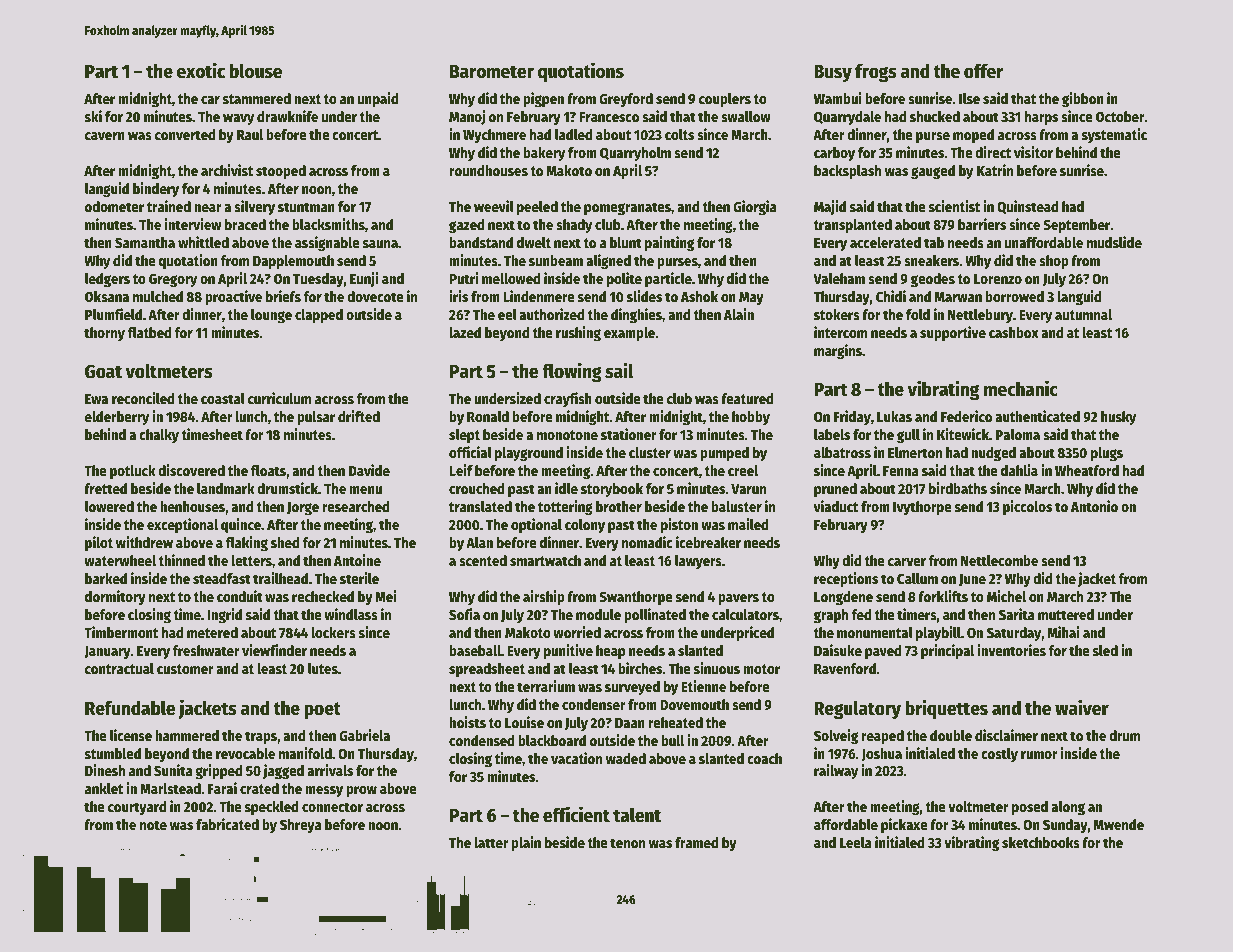  I want to click on hammered, so click(187, 735).
